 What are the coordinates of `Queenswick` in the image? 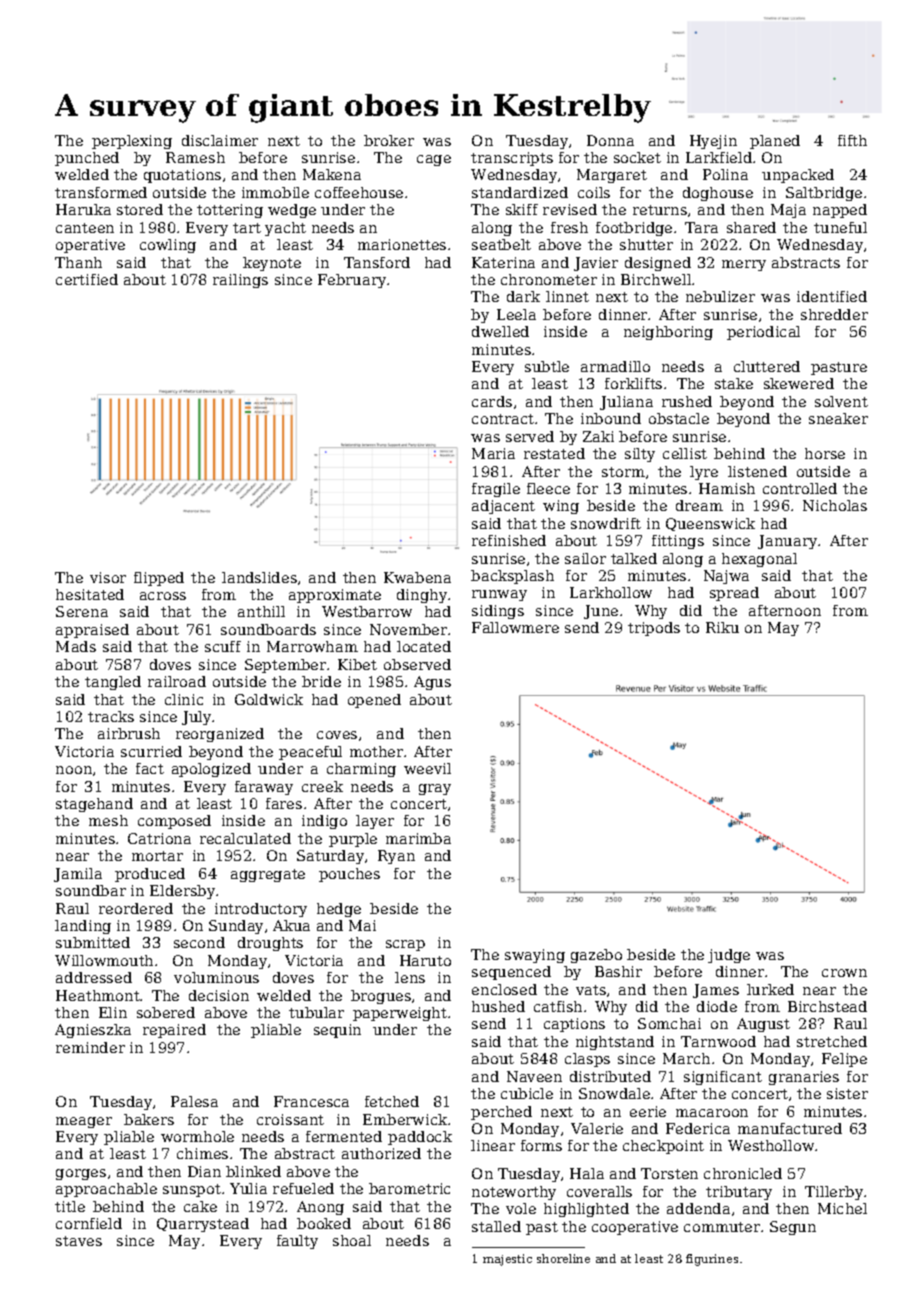 It's located at (710, 524).
